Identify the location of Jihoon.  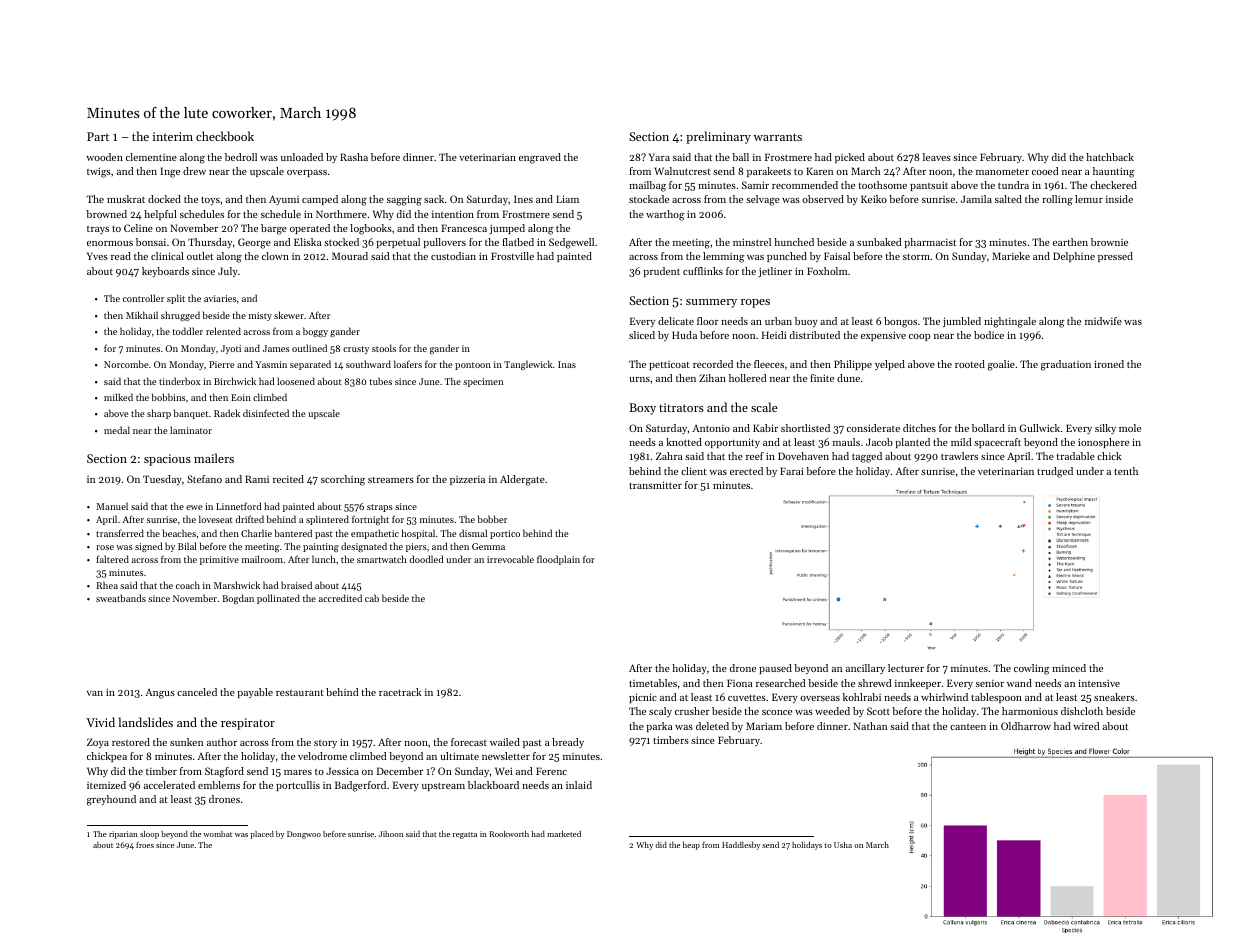
(391, 834).
